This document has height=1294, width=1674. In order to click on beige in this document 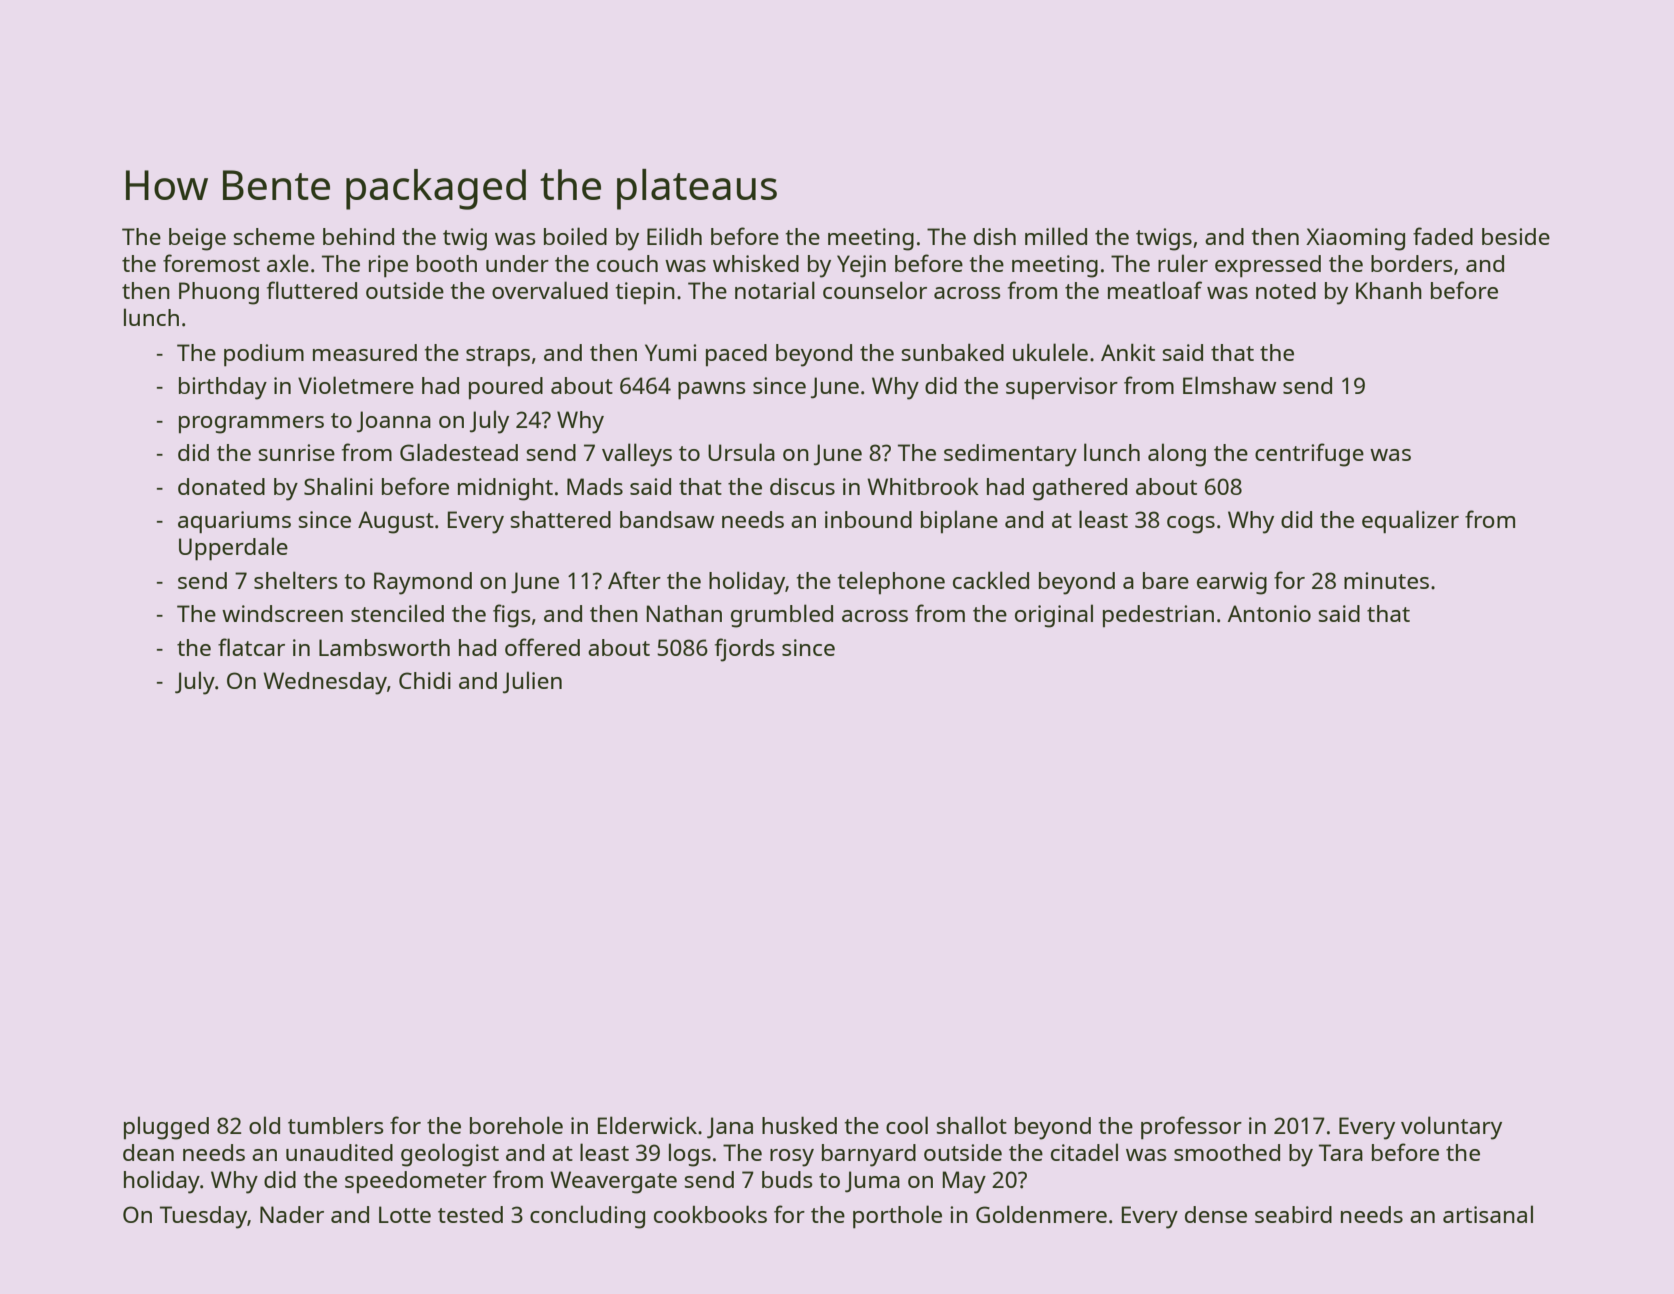, I will do `click(197, 239)`.
